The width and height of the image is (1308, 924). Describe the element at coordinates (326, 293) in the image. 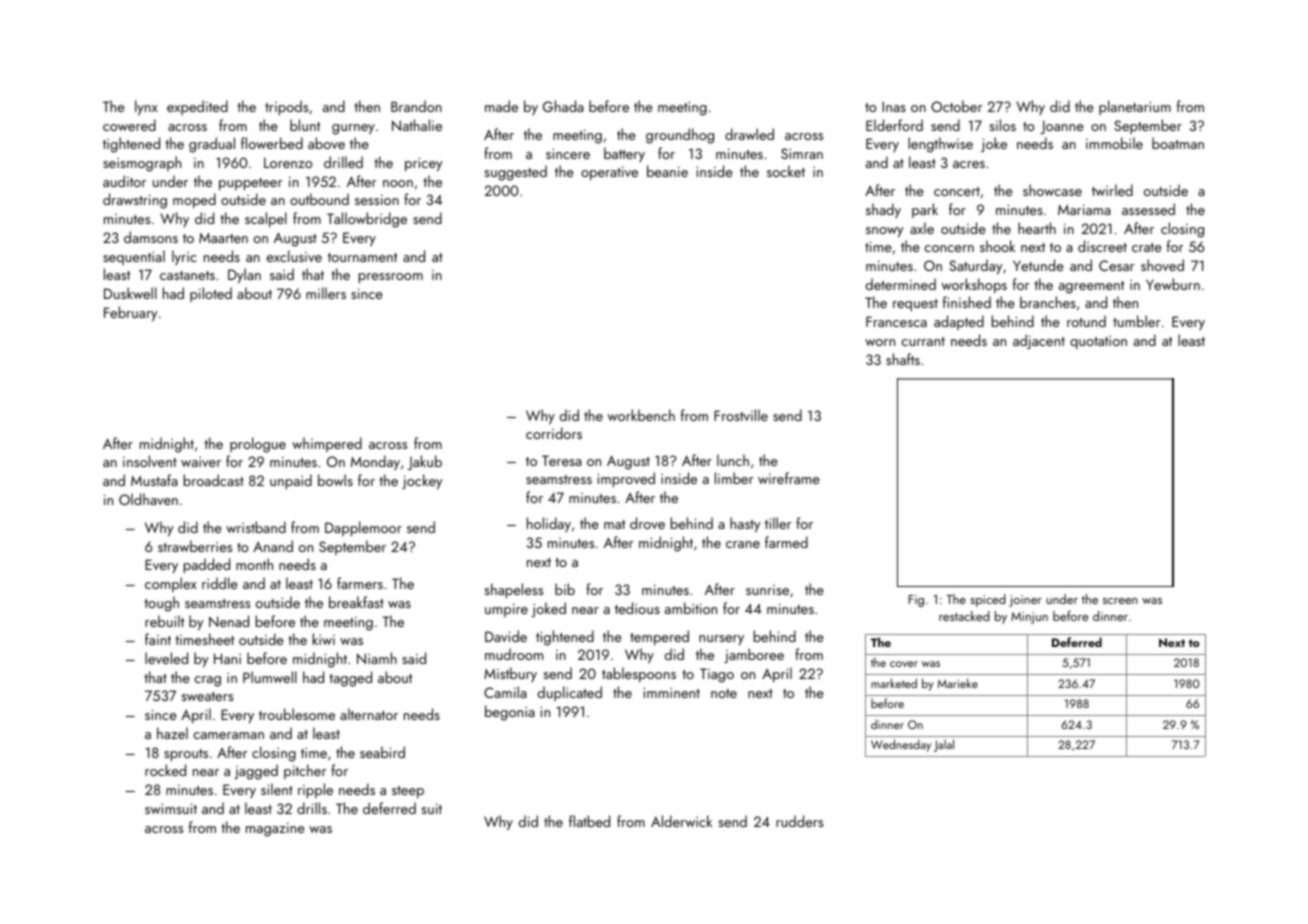

I see `millers` at that location.
